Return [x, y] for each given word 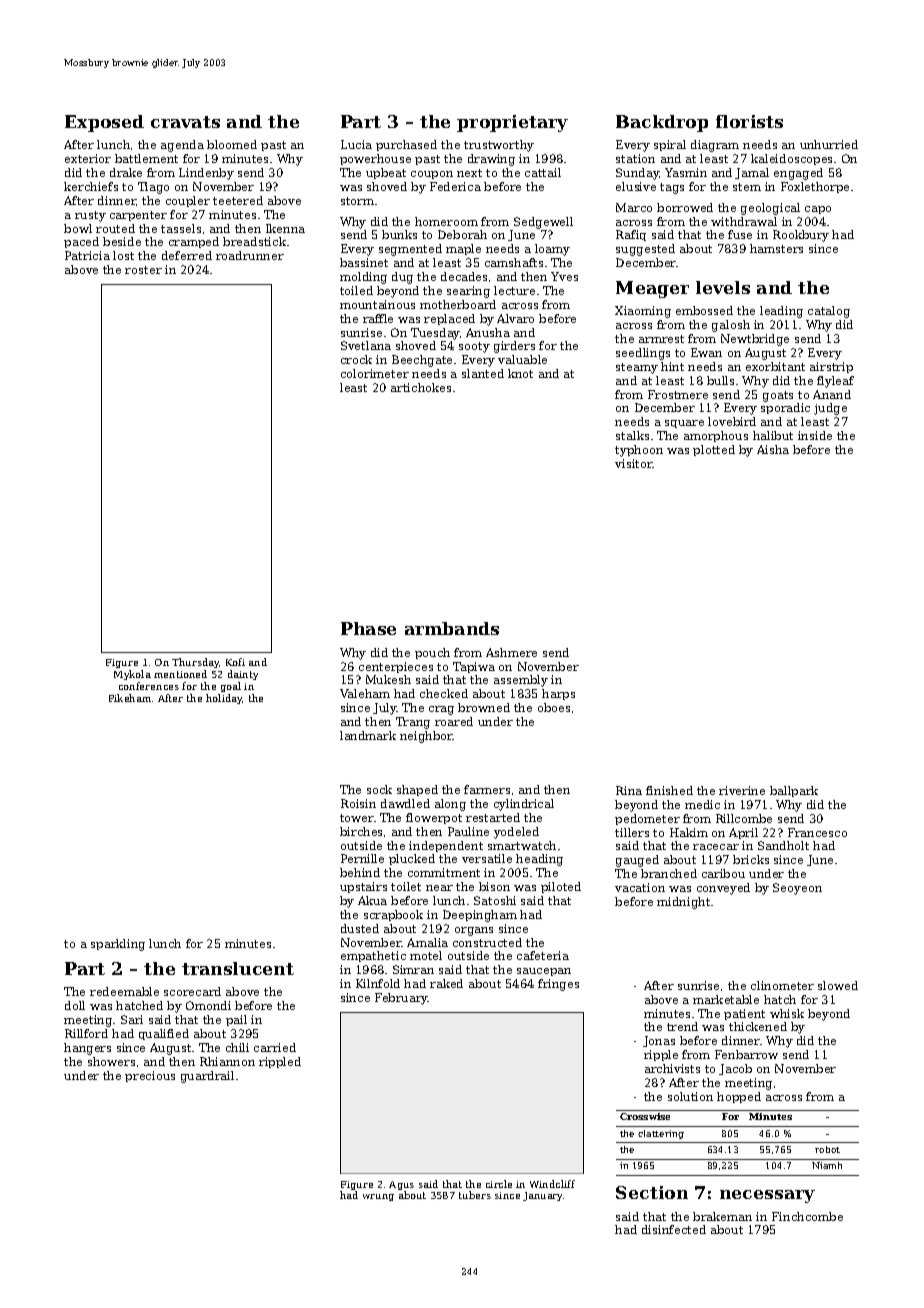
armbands [452, 628]
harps [558, 694]
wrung [378, 1197]
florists [749, 121]
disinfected [674, 1229]
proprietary [512, 123]
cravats [185, 122]
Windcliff [552, 1184]
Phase [368, 628]
